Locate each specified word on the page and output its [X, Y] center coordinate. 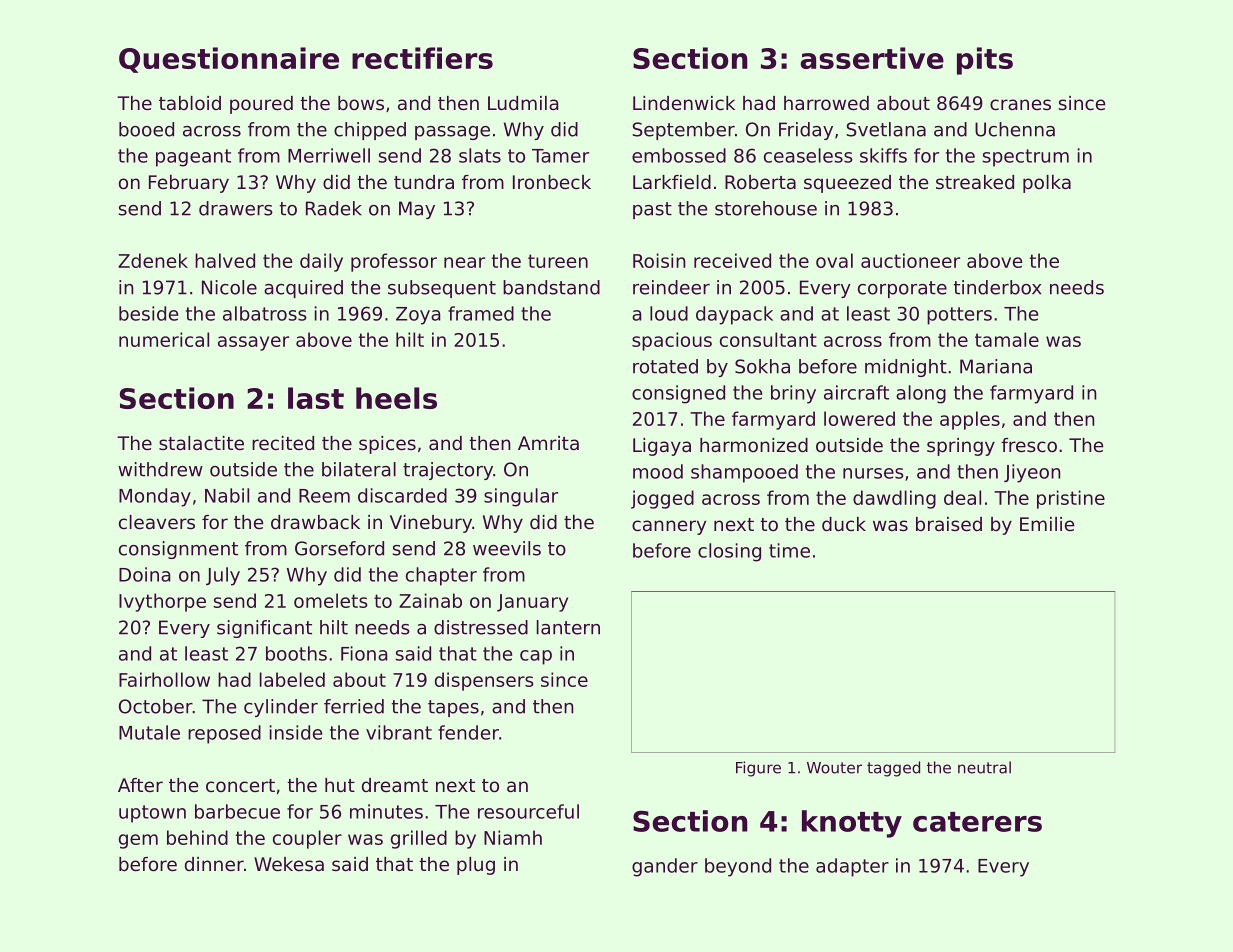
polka [1047, 184]
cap [536, 657]
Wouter [834, 768]
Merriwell [329, 155]
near [464, 262]
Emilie [1047, 524]
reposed [224, 734]
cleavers [157, 522]
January [532, 603]
